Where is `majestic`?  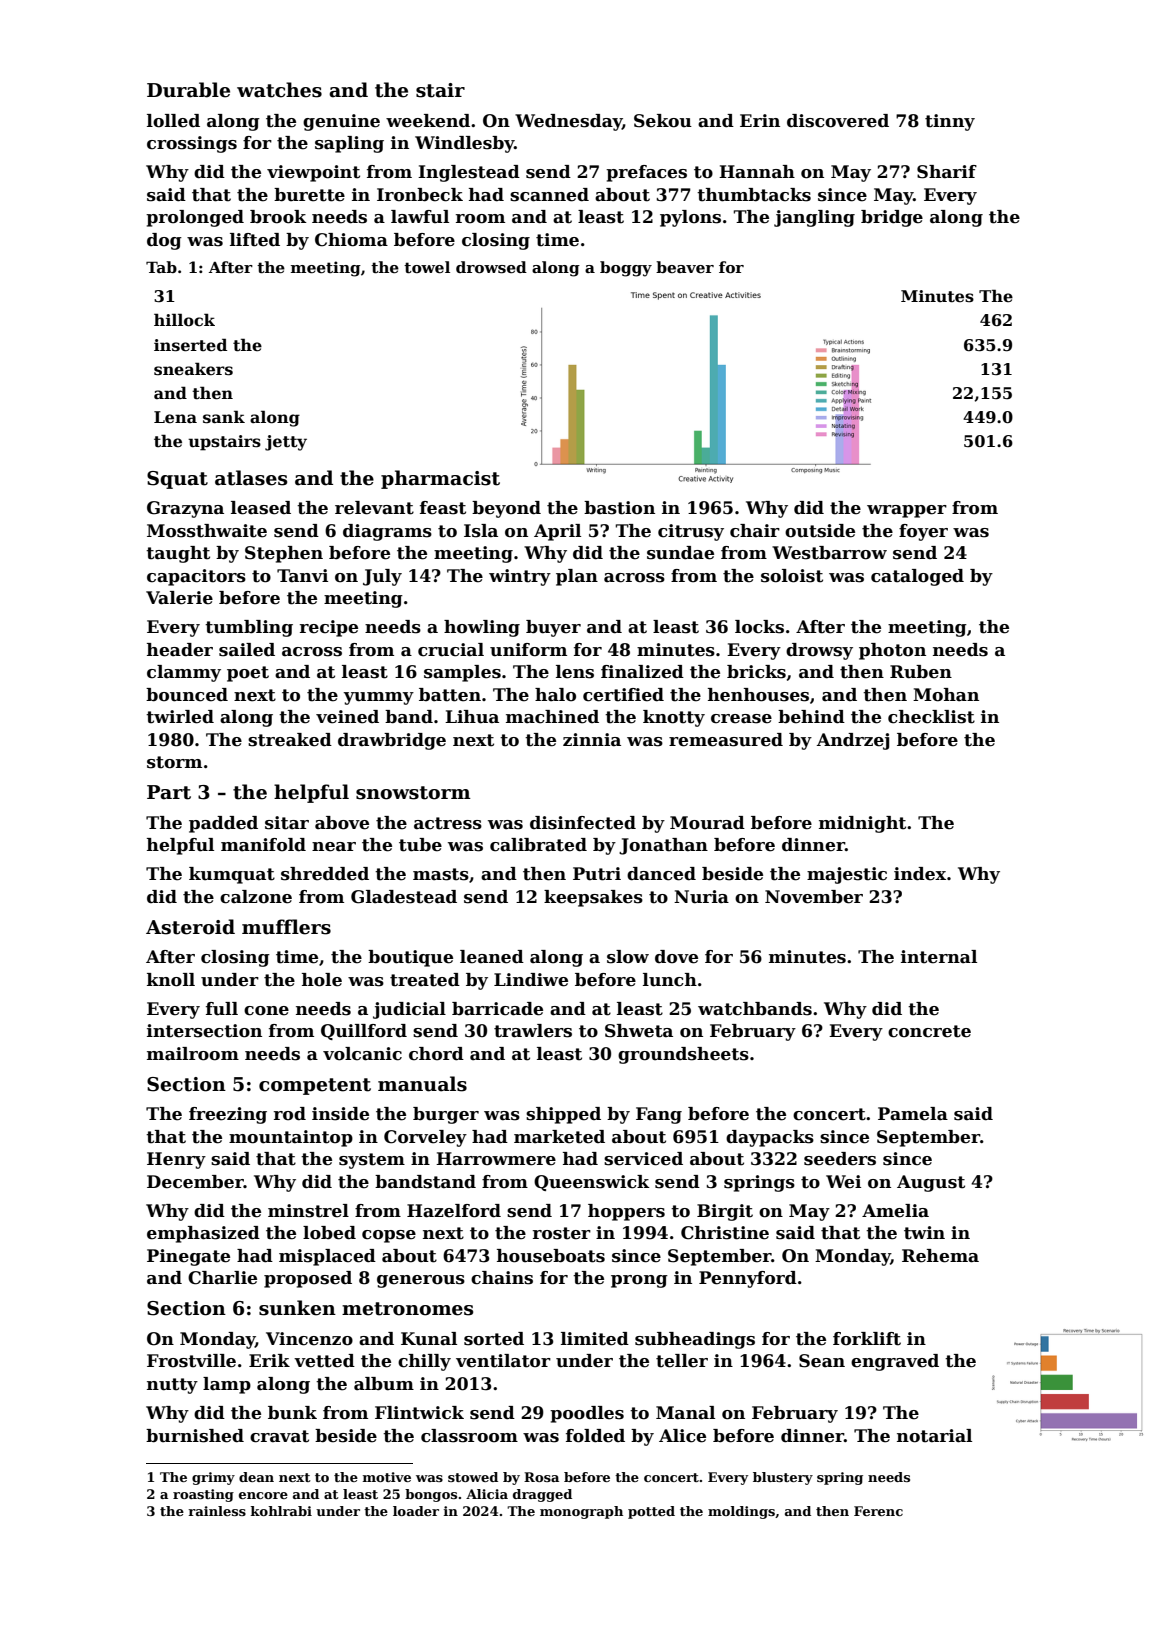
majestic is located at coordinates (847, 875).
